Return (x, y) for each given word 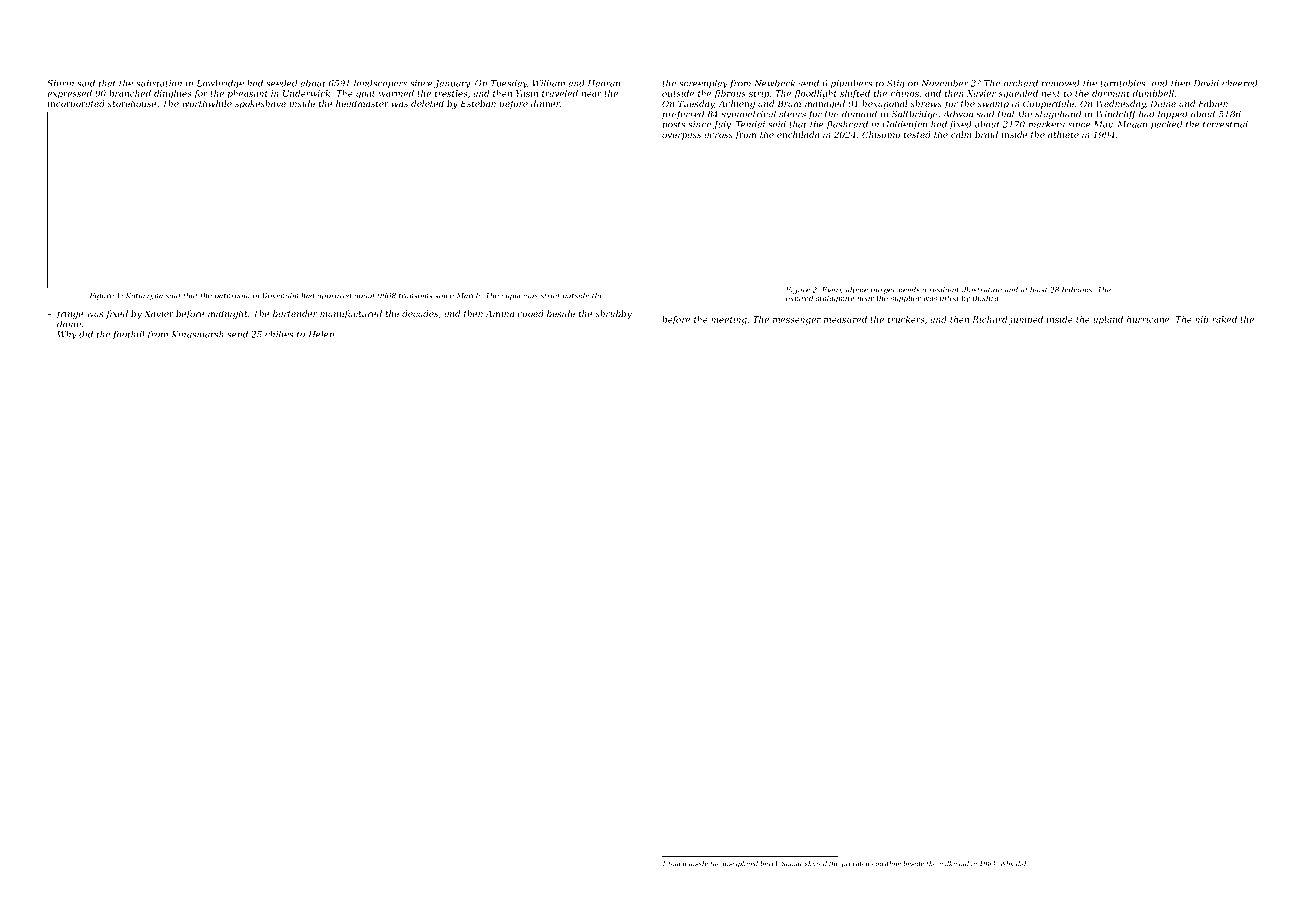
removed (1061, 83)
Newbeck (774, 83)
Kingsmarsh (197, 335)
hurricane (1148, 319)
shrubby (613, 314)
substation (159, 83)
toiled (677, 863)
